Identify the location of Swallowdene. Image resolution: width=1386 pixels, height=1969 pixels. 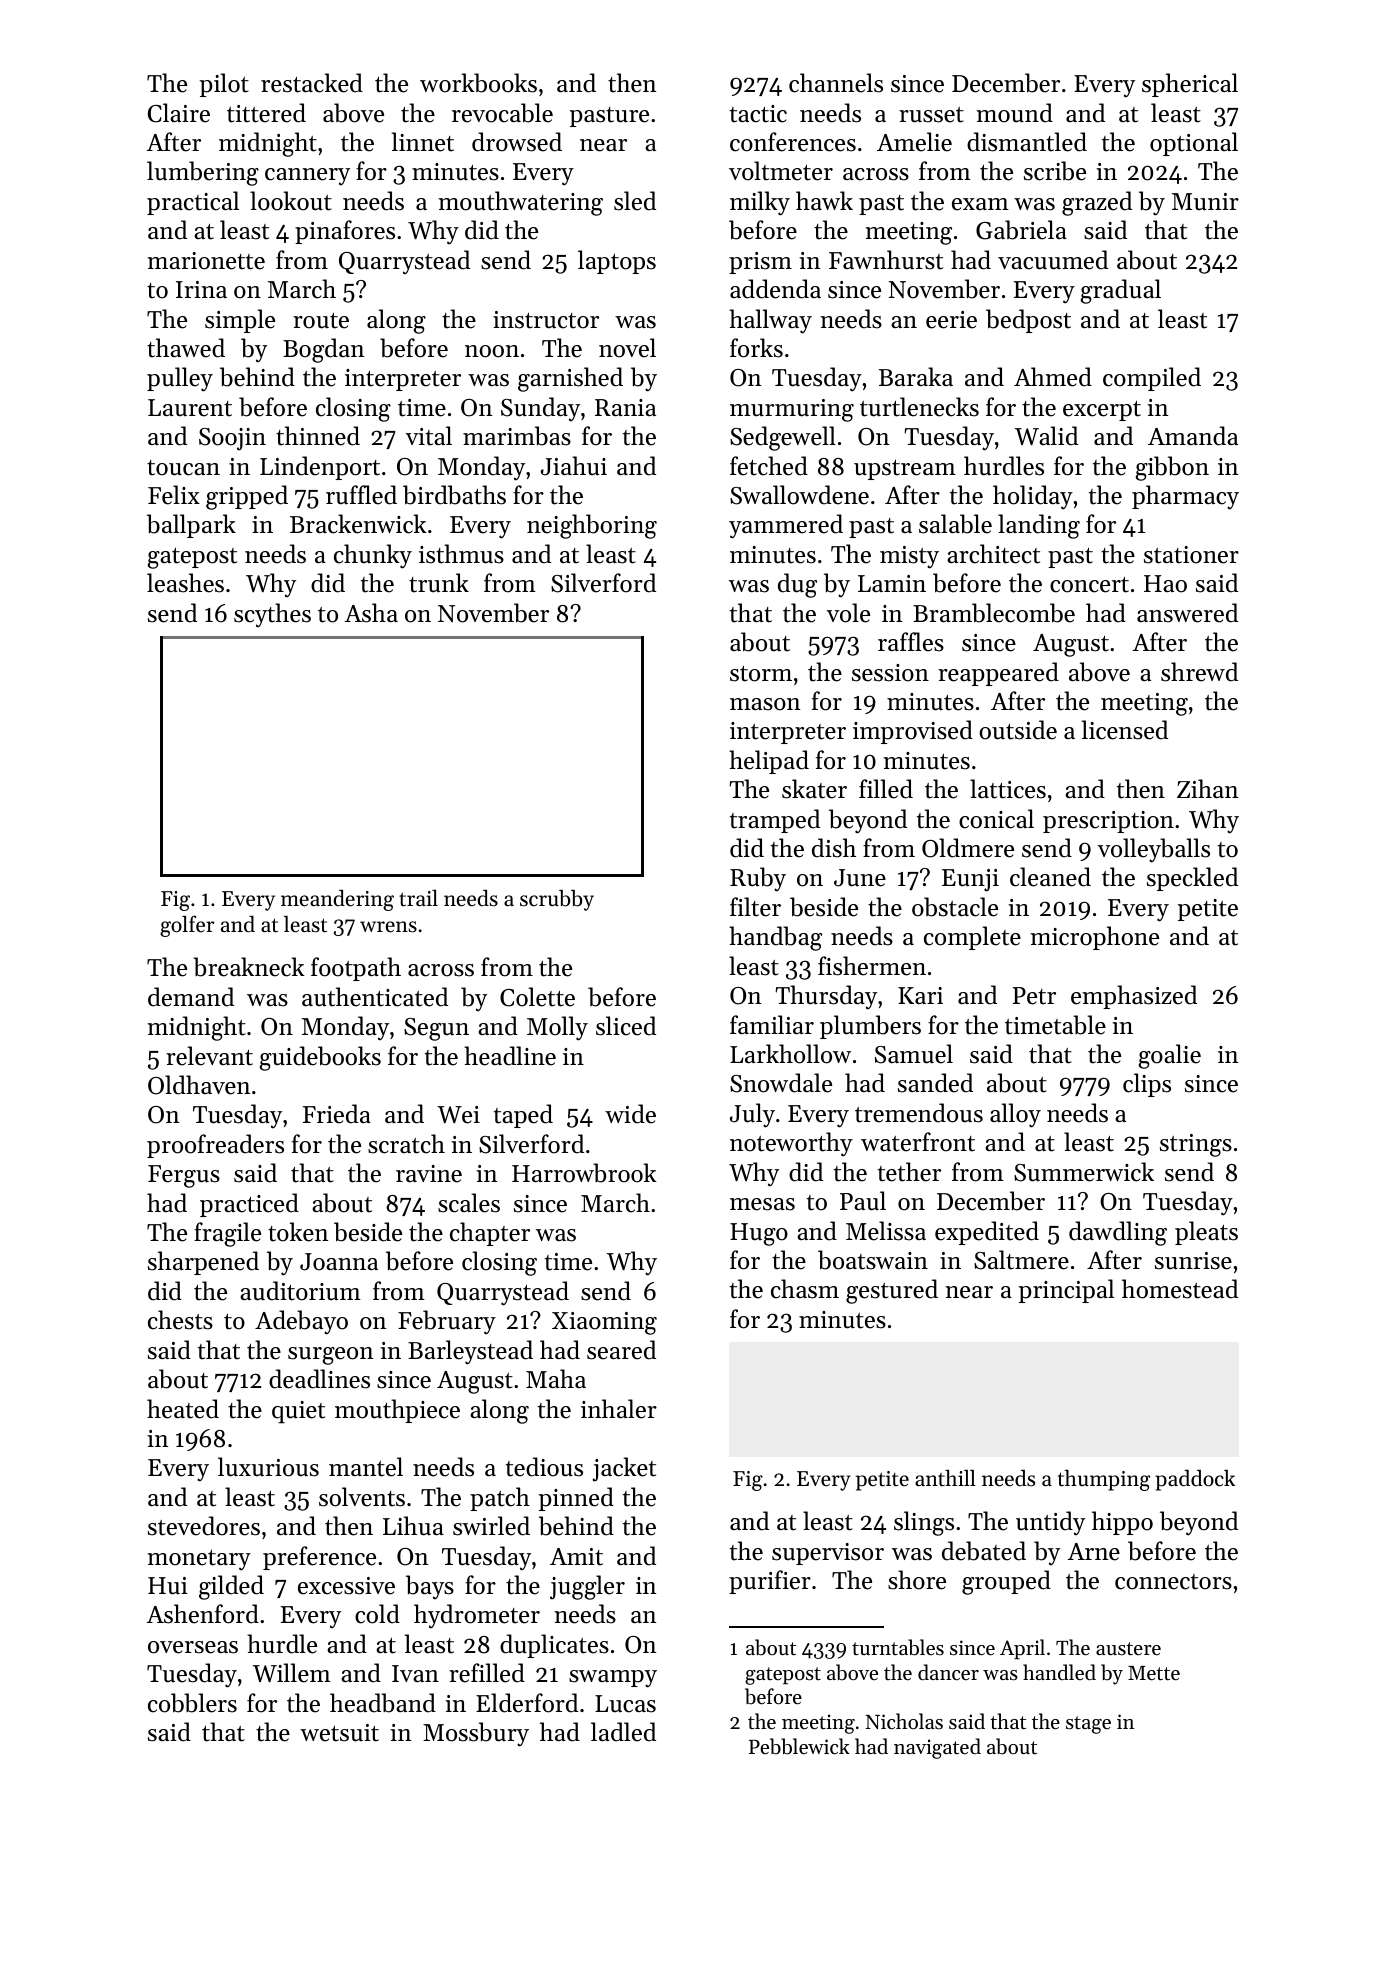
(799, 495).
